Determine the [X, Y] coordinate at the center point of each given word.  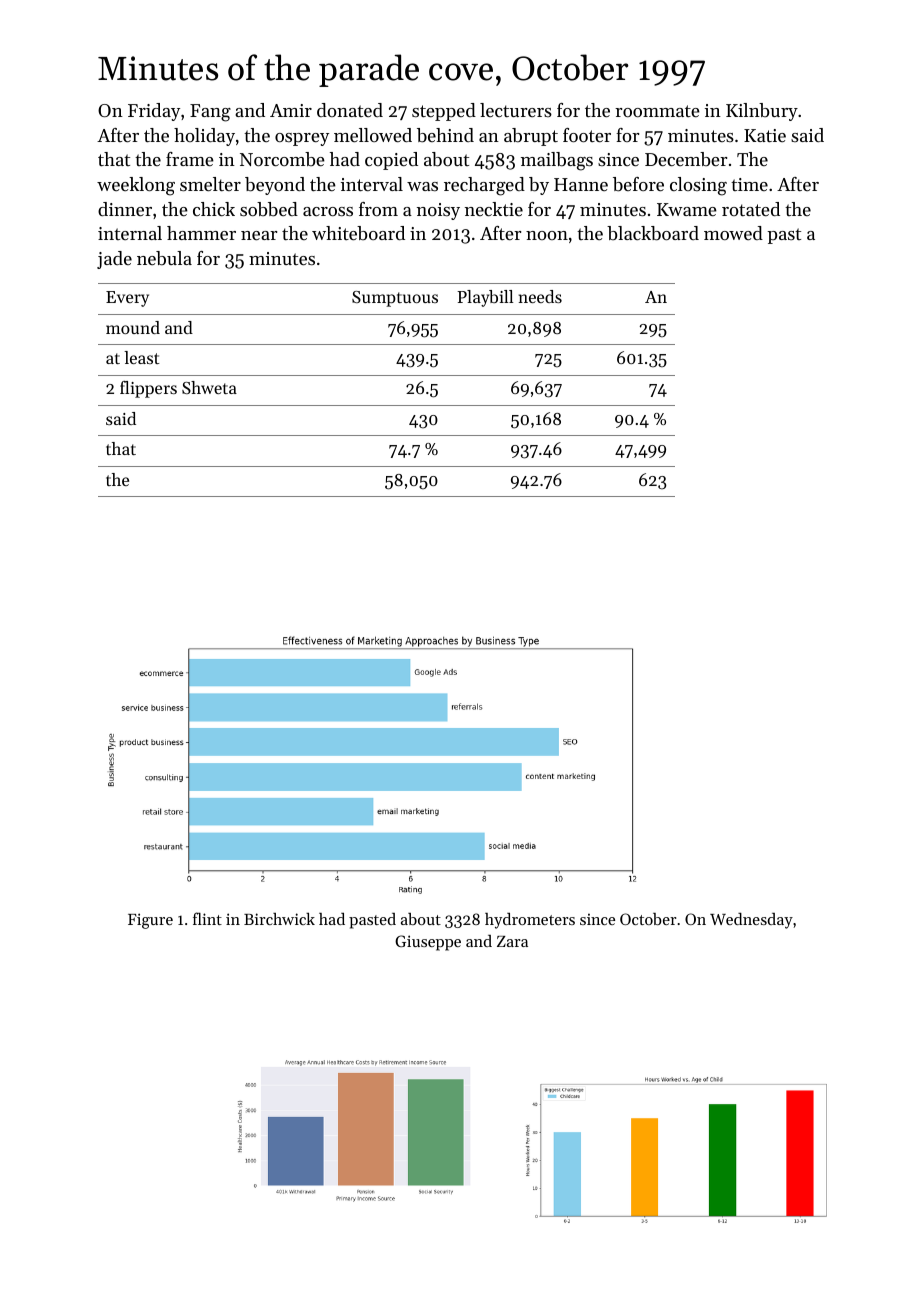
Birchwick [279, 918]
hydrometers [530, 921]
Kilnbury [762, 112]
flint [207, 918]
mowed [733, 233]
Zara [512, 941]
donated [350, 110]
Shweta [209, 387]
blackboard [653, 233]
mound [133, 327]
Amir [291, 110]
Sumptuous [395, 299]
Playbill [485, 298]
